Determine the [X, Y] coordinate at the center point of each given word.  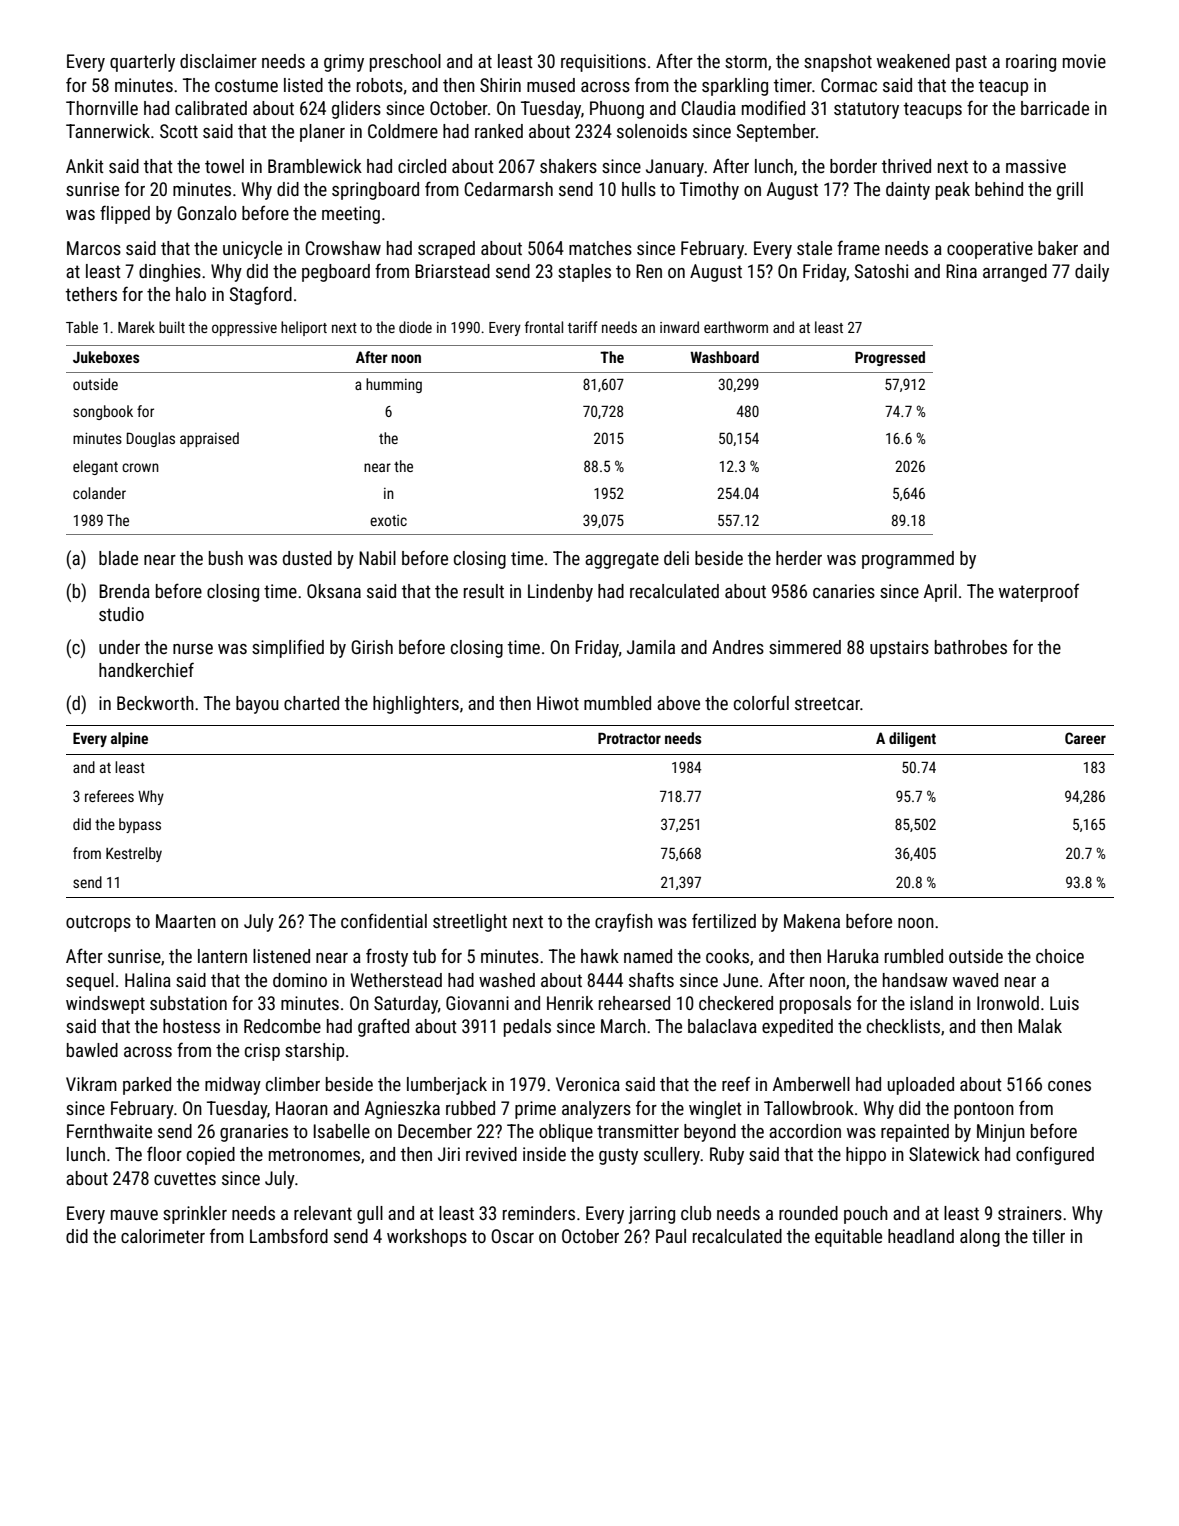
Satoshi [881, 271]
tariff [583, 327]
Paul [671, 1236]
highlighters [416, 705]
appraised [209, 439]
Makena [812, 921]
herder [799, 558]
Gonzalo [207, 213]
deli [676, 558]
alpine [129, 739]
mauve [134, 1215]
